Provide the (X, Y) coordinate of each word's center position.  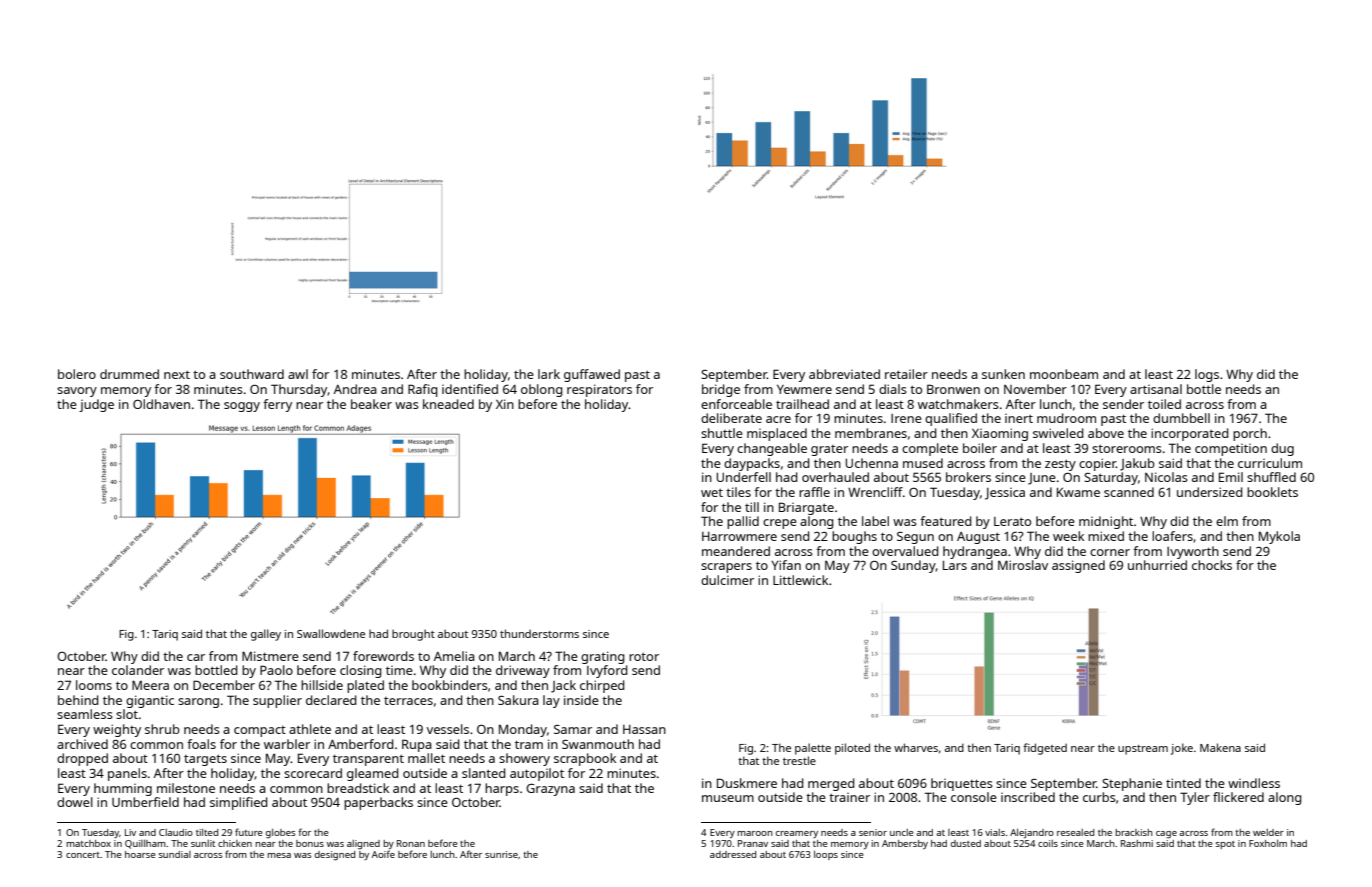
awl (298, 374)
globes (280, 833)
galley (266, 635)
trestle (799, 760)
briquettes (962, 784)
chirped (602, 686)
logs (1207, 375)
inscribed (1028, 797)
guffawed (592, 375)
